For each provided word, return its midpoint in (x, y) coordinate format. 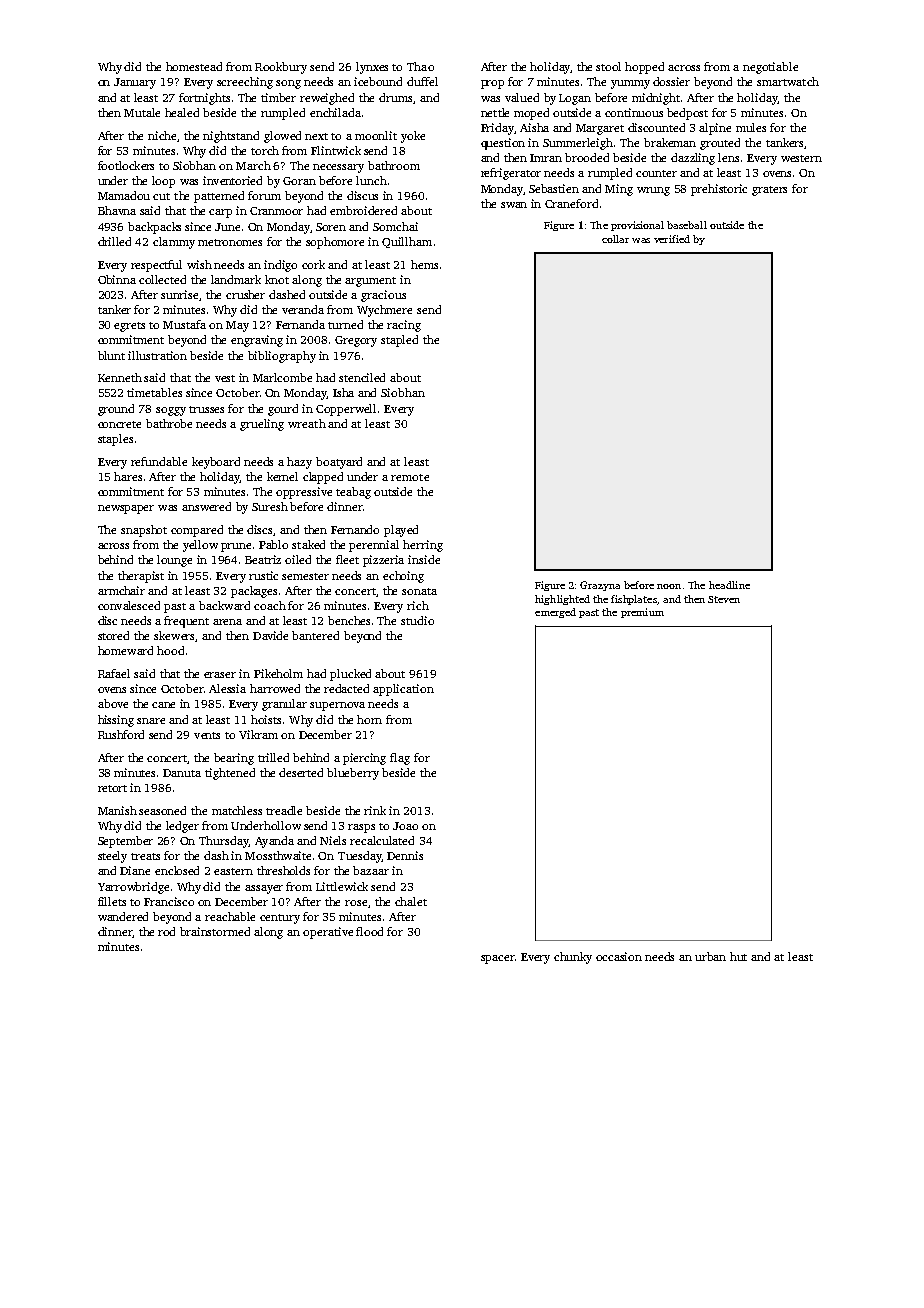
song (288, 84)
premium (642, 613)
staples (115, 440)
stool (608, 66)
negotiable (770, 68)
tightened (230, 774)
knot (277, 279)
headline (729, 585)
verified (672, 239)
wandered (123, 916)
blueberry (353, 774)
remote (410, 477)
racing (404, 326)
